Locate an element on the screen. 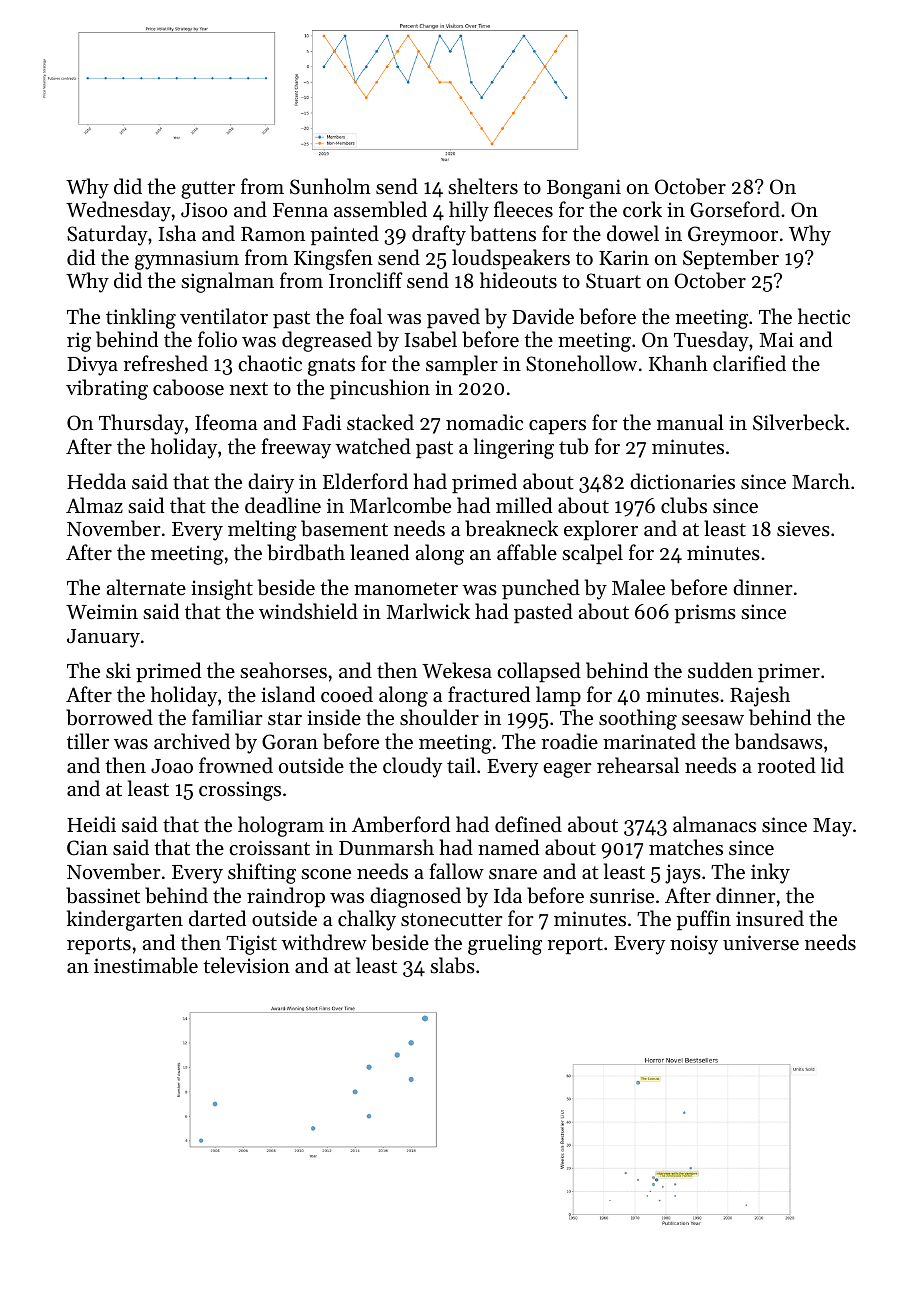  Fadi is located at coordinates (321, 422).
